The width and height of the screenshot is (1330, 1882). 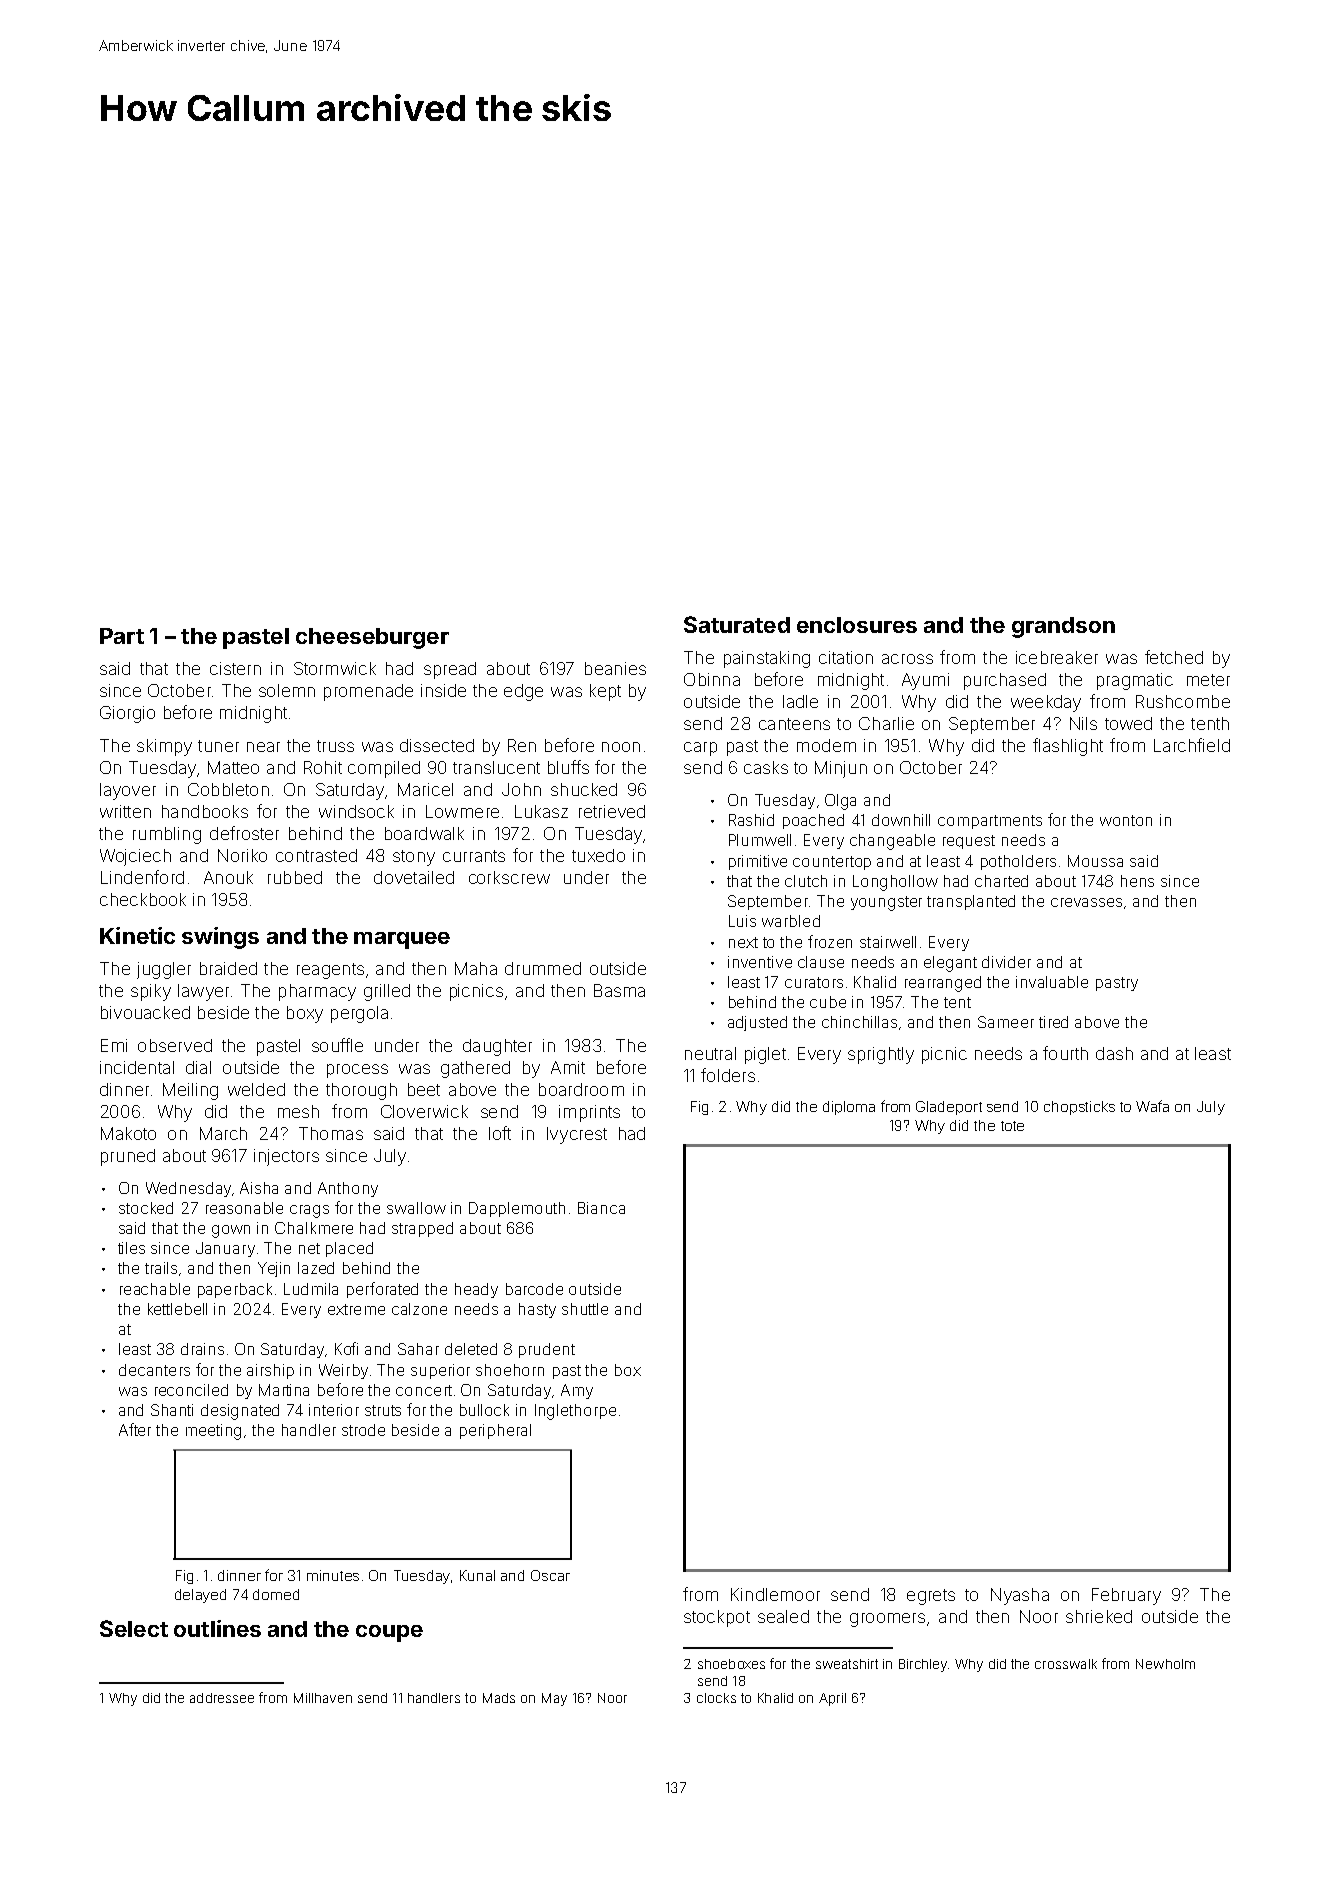 I want to click on handbooks, so click(x=205, y=811).
